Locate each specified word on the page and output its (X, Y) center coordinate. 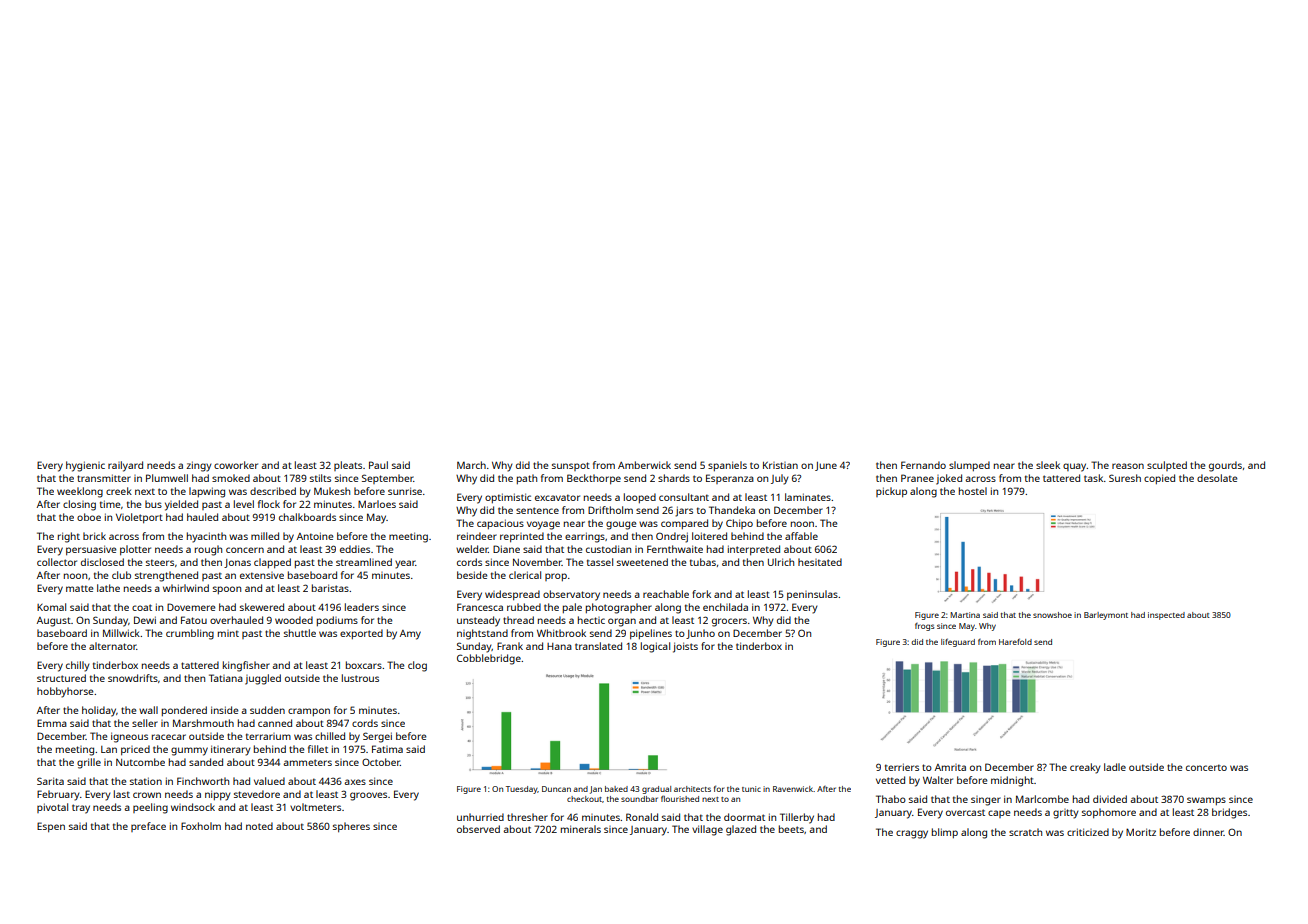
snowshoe (1052, 615)
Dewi (145, 620)
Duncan (556, 789)
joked (949, 479)
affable (801, 536)
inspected (1166, 616)
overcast (965, 812)
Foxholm (201, 826)
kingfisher (246, 666)
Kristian (780, 465)
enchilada (725, 607)
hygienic (85, 466)
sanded (206, 762)
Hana (559, 646)
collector (57, 562)
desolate (1217, 478)
